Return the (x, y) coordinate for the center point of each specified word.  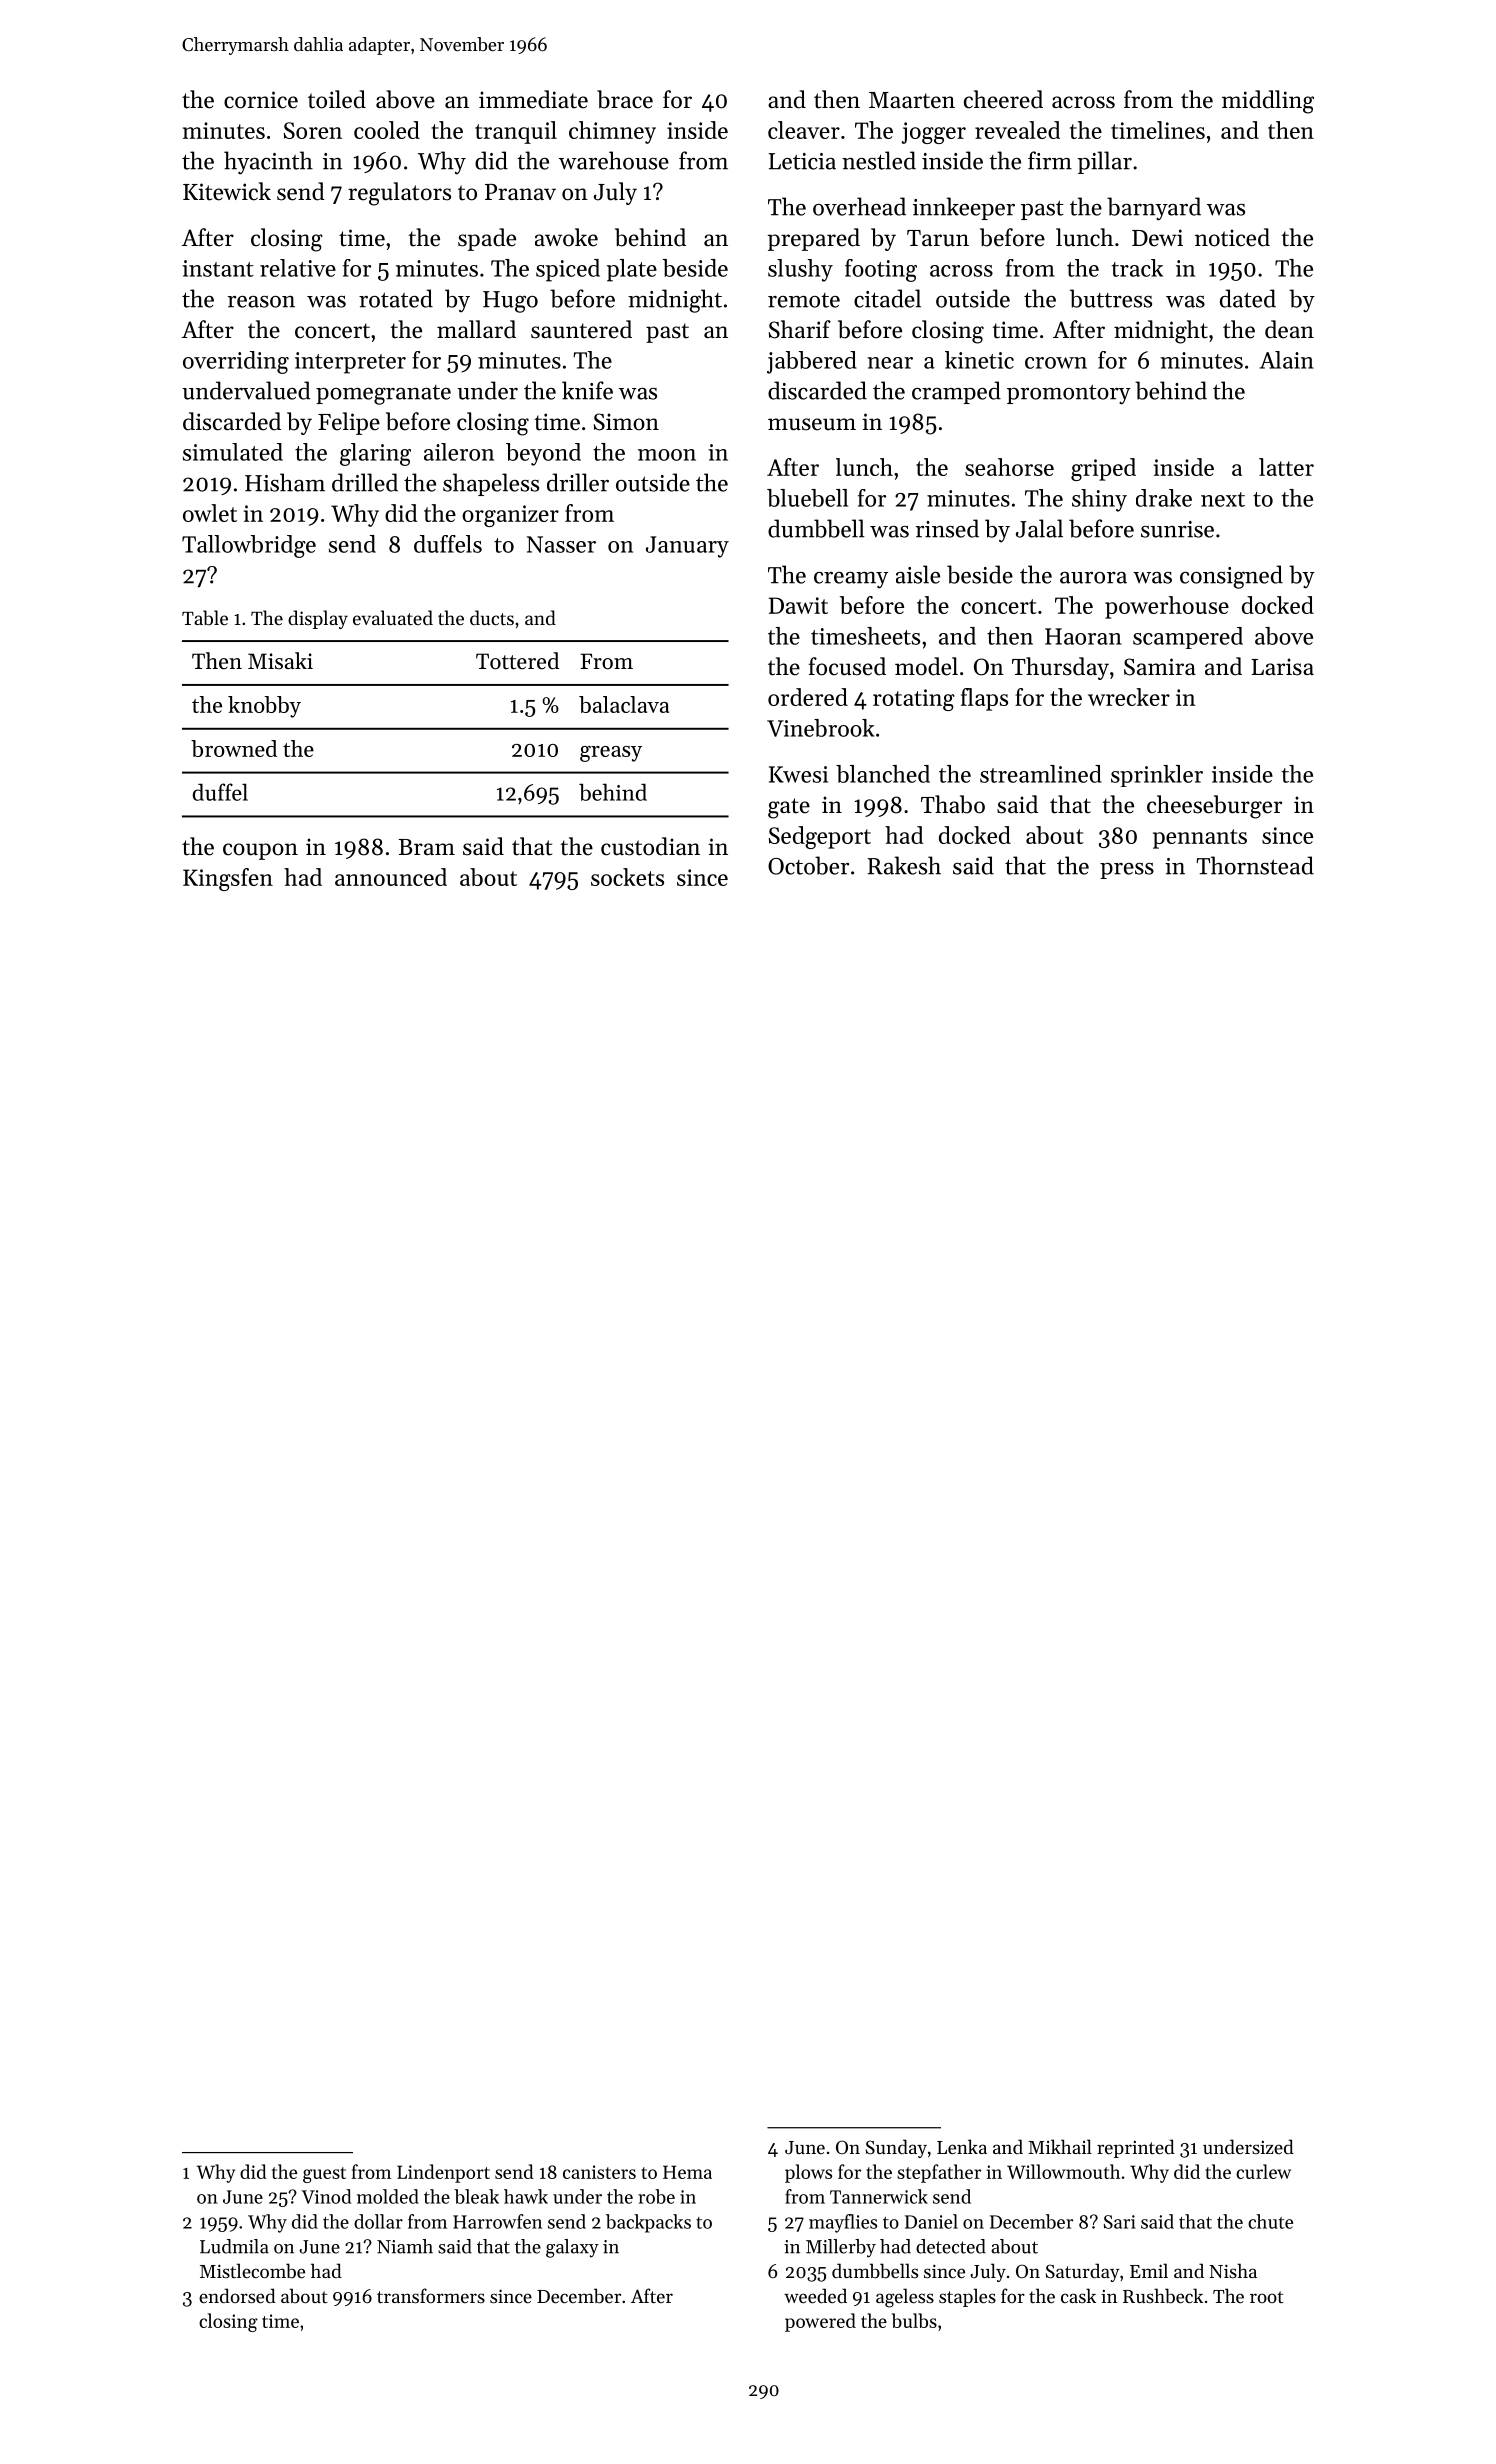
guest (324, 2175)
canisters (599, 2172)
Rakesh (904, 865)
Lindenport (443, 2173)
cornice (261, 100)
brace (625, 99)
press (1127, 871)
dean (1289, 329)
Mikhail (1060, 2146)
